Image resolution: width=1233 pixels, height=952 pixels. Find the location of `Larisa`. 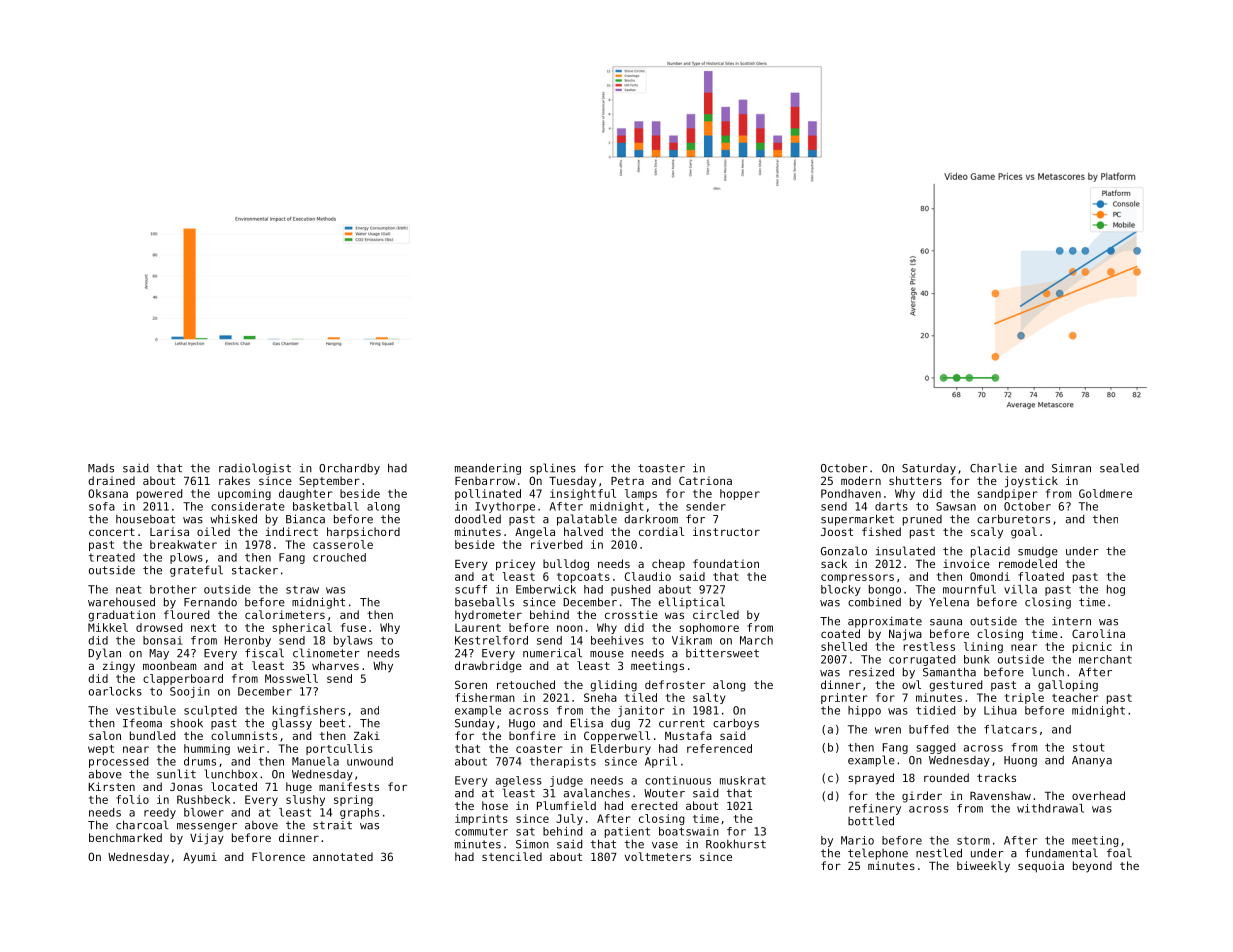

Larisa is located at coordinates (169, 531).
